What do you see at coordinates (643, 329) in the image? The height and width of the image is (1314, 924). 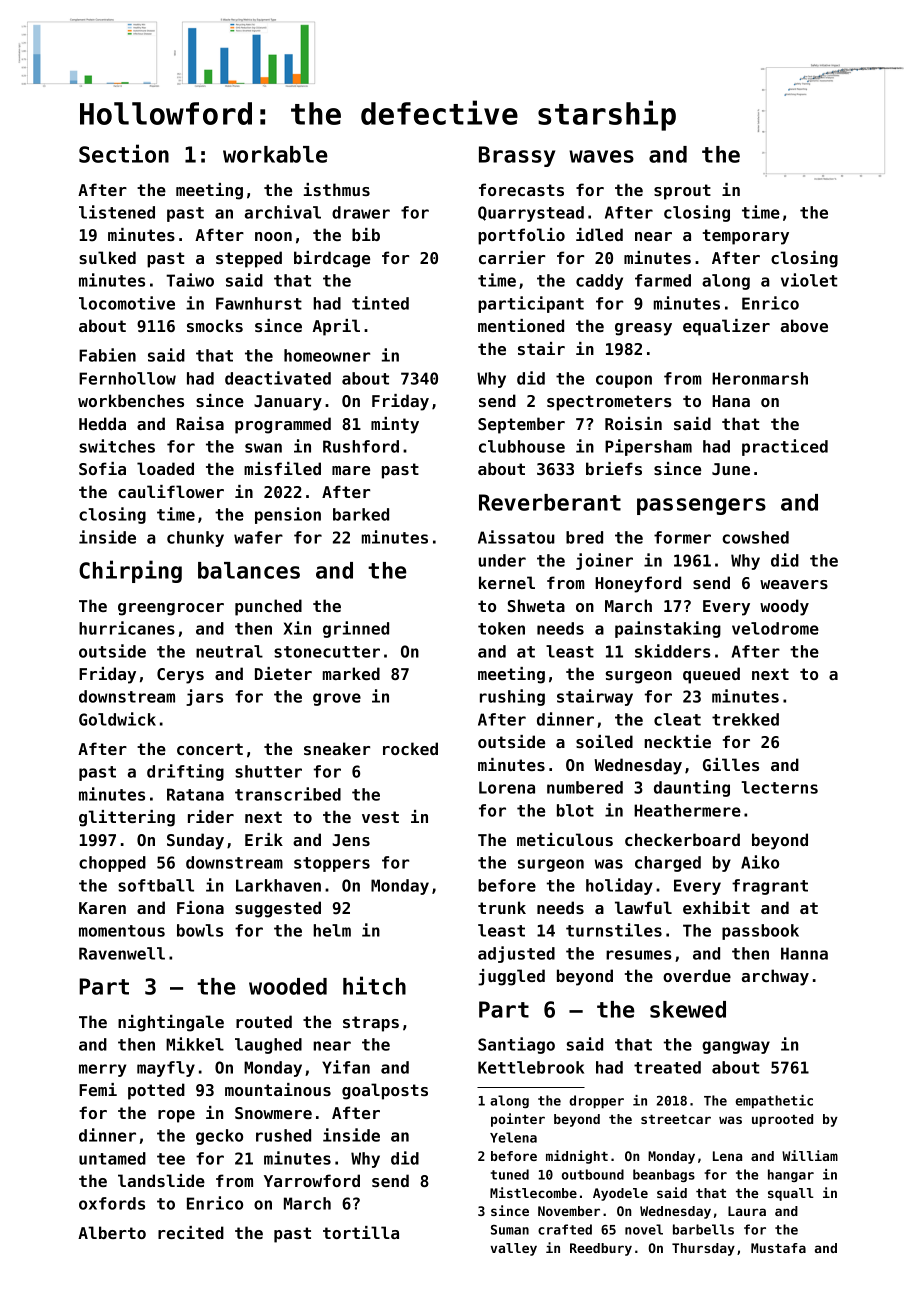 I see `greasy` at bounding box center [643, 329].
